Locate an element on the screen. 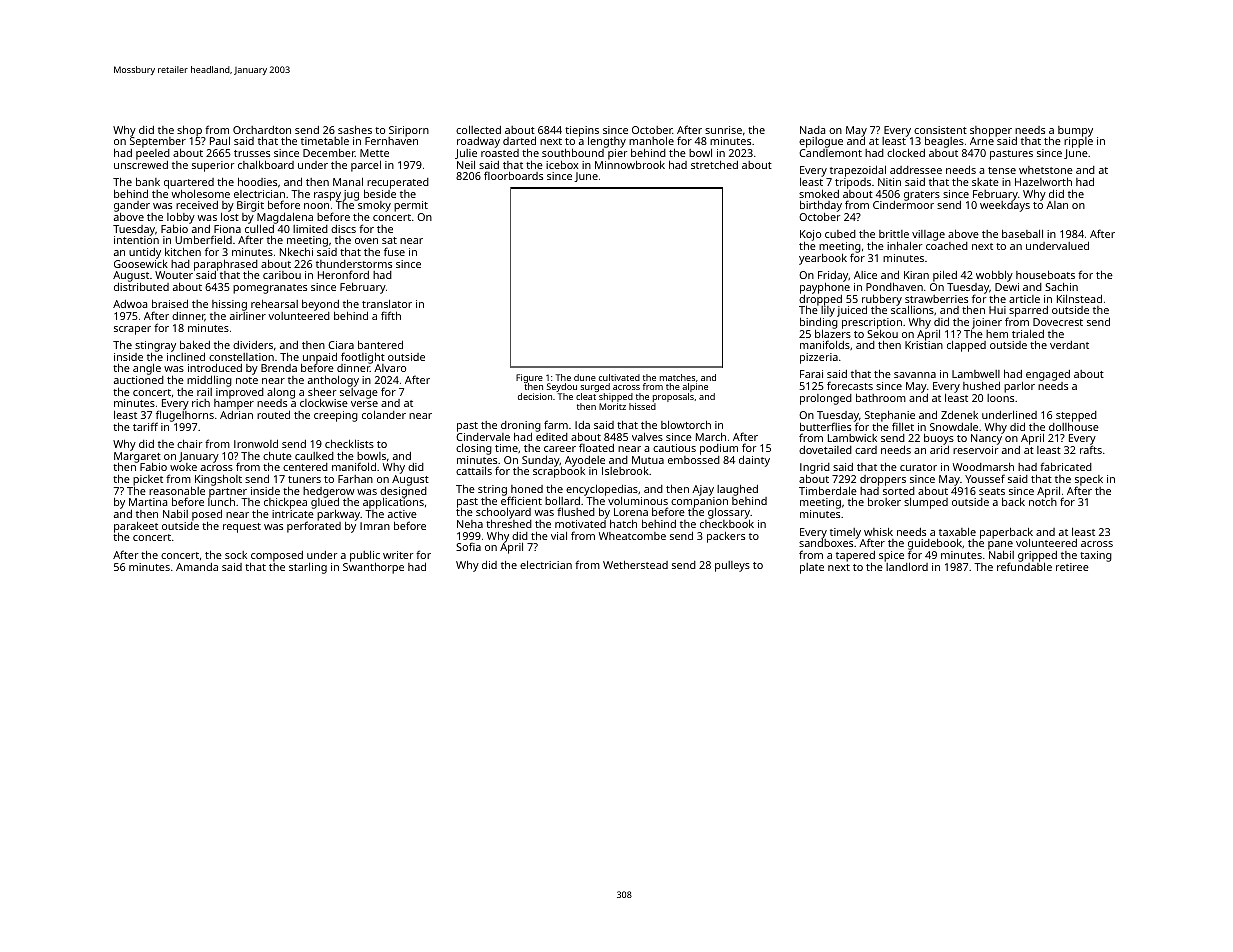 Image resolution: width=1233 pixels, height=952 pixels. parakeet is located at coordinates (136, 527).
